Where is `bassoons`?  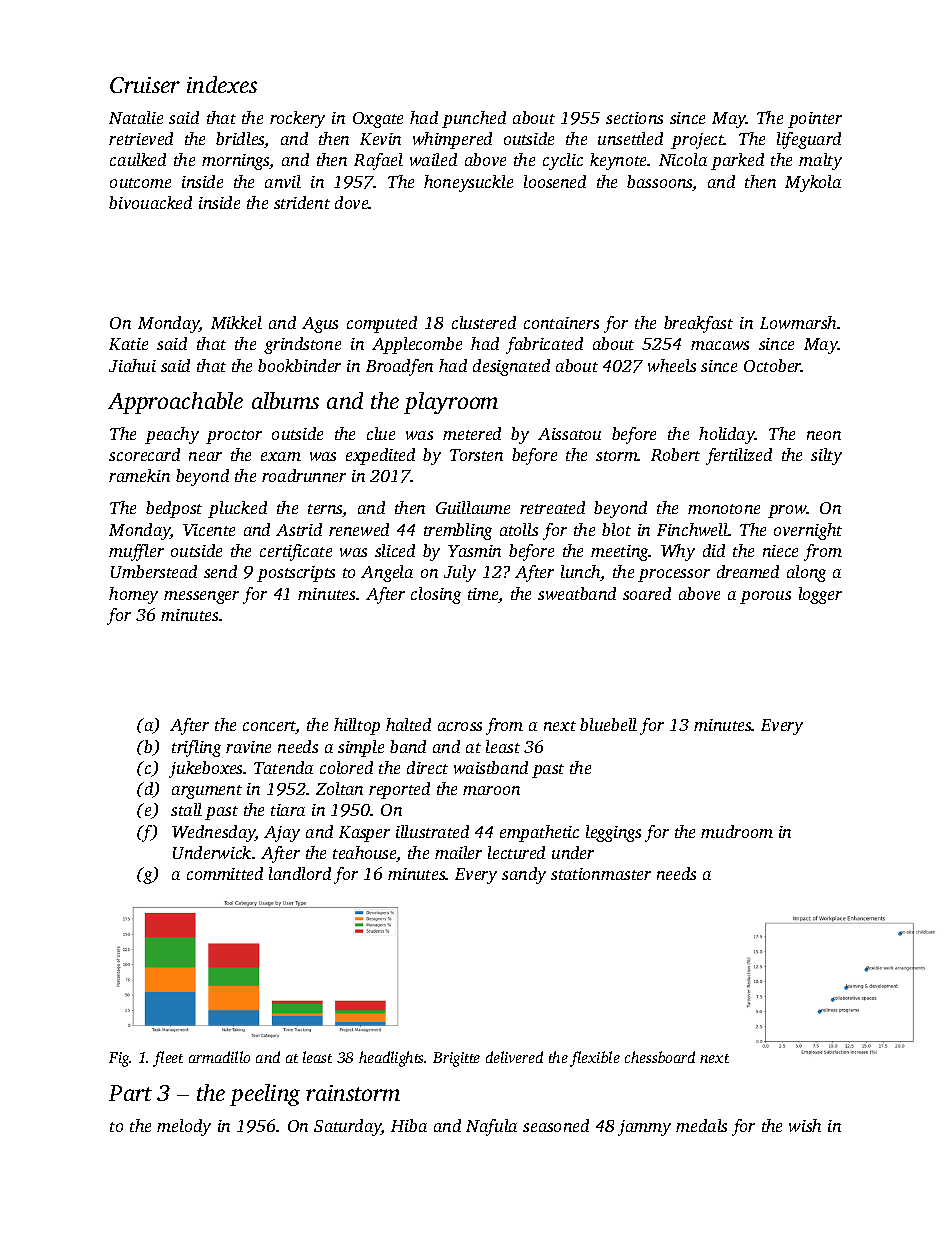 bassoons is located at coordinates (660, 183).
